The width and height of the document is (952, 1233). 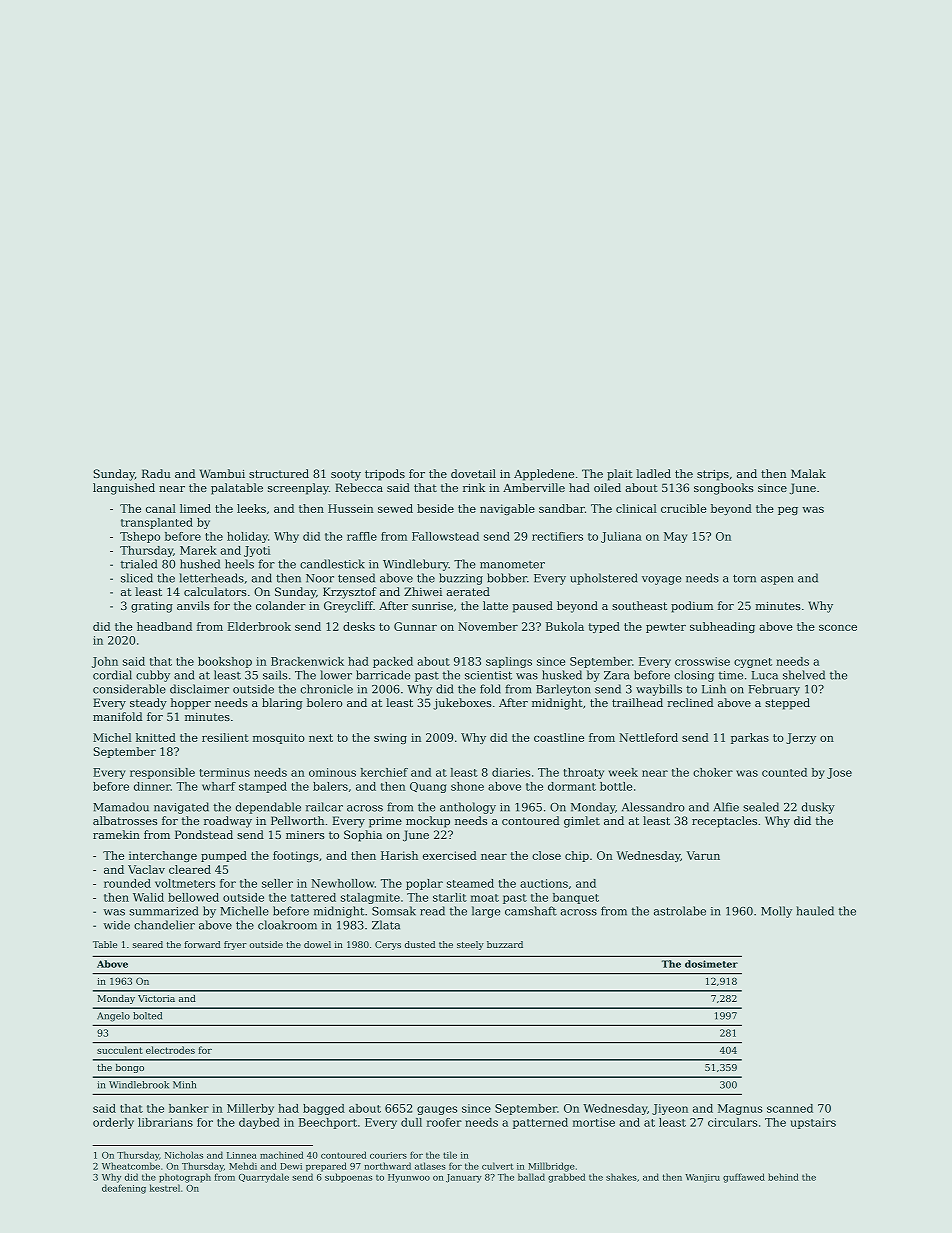 I want to click on Fallowstead, so click(x=445, y=536).
